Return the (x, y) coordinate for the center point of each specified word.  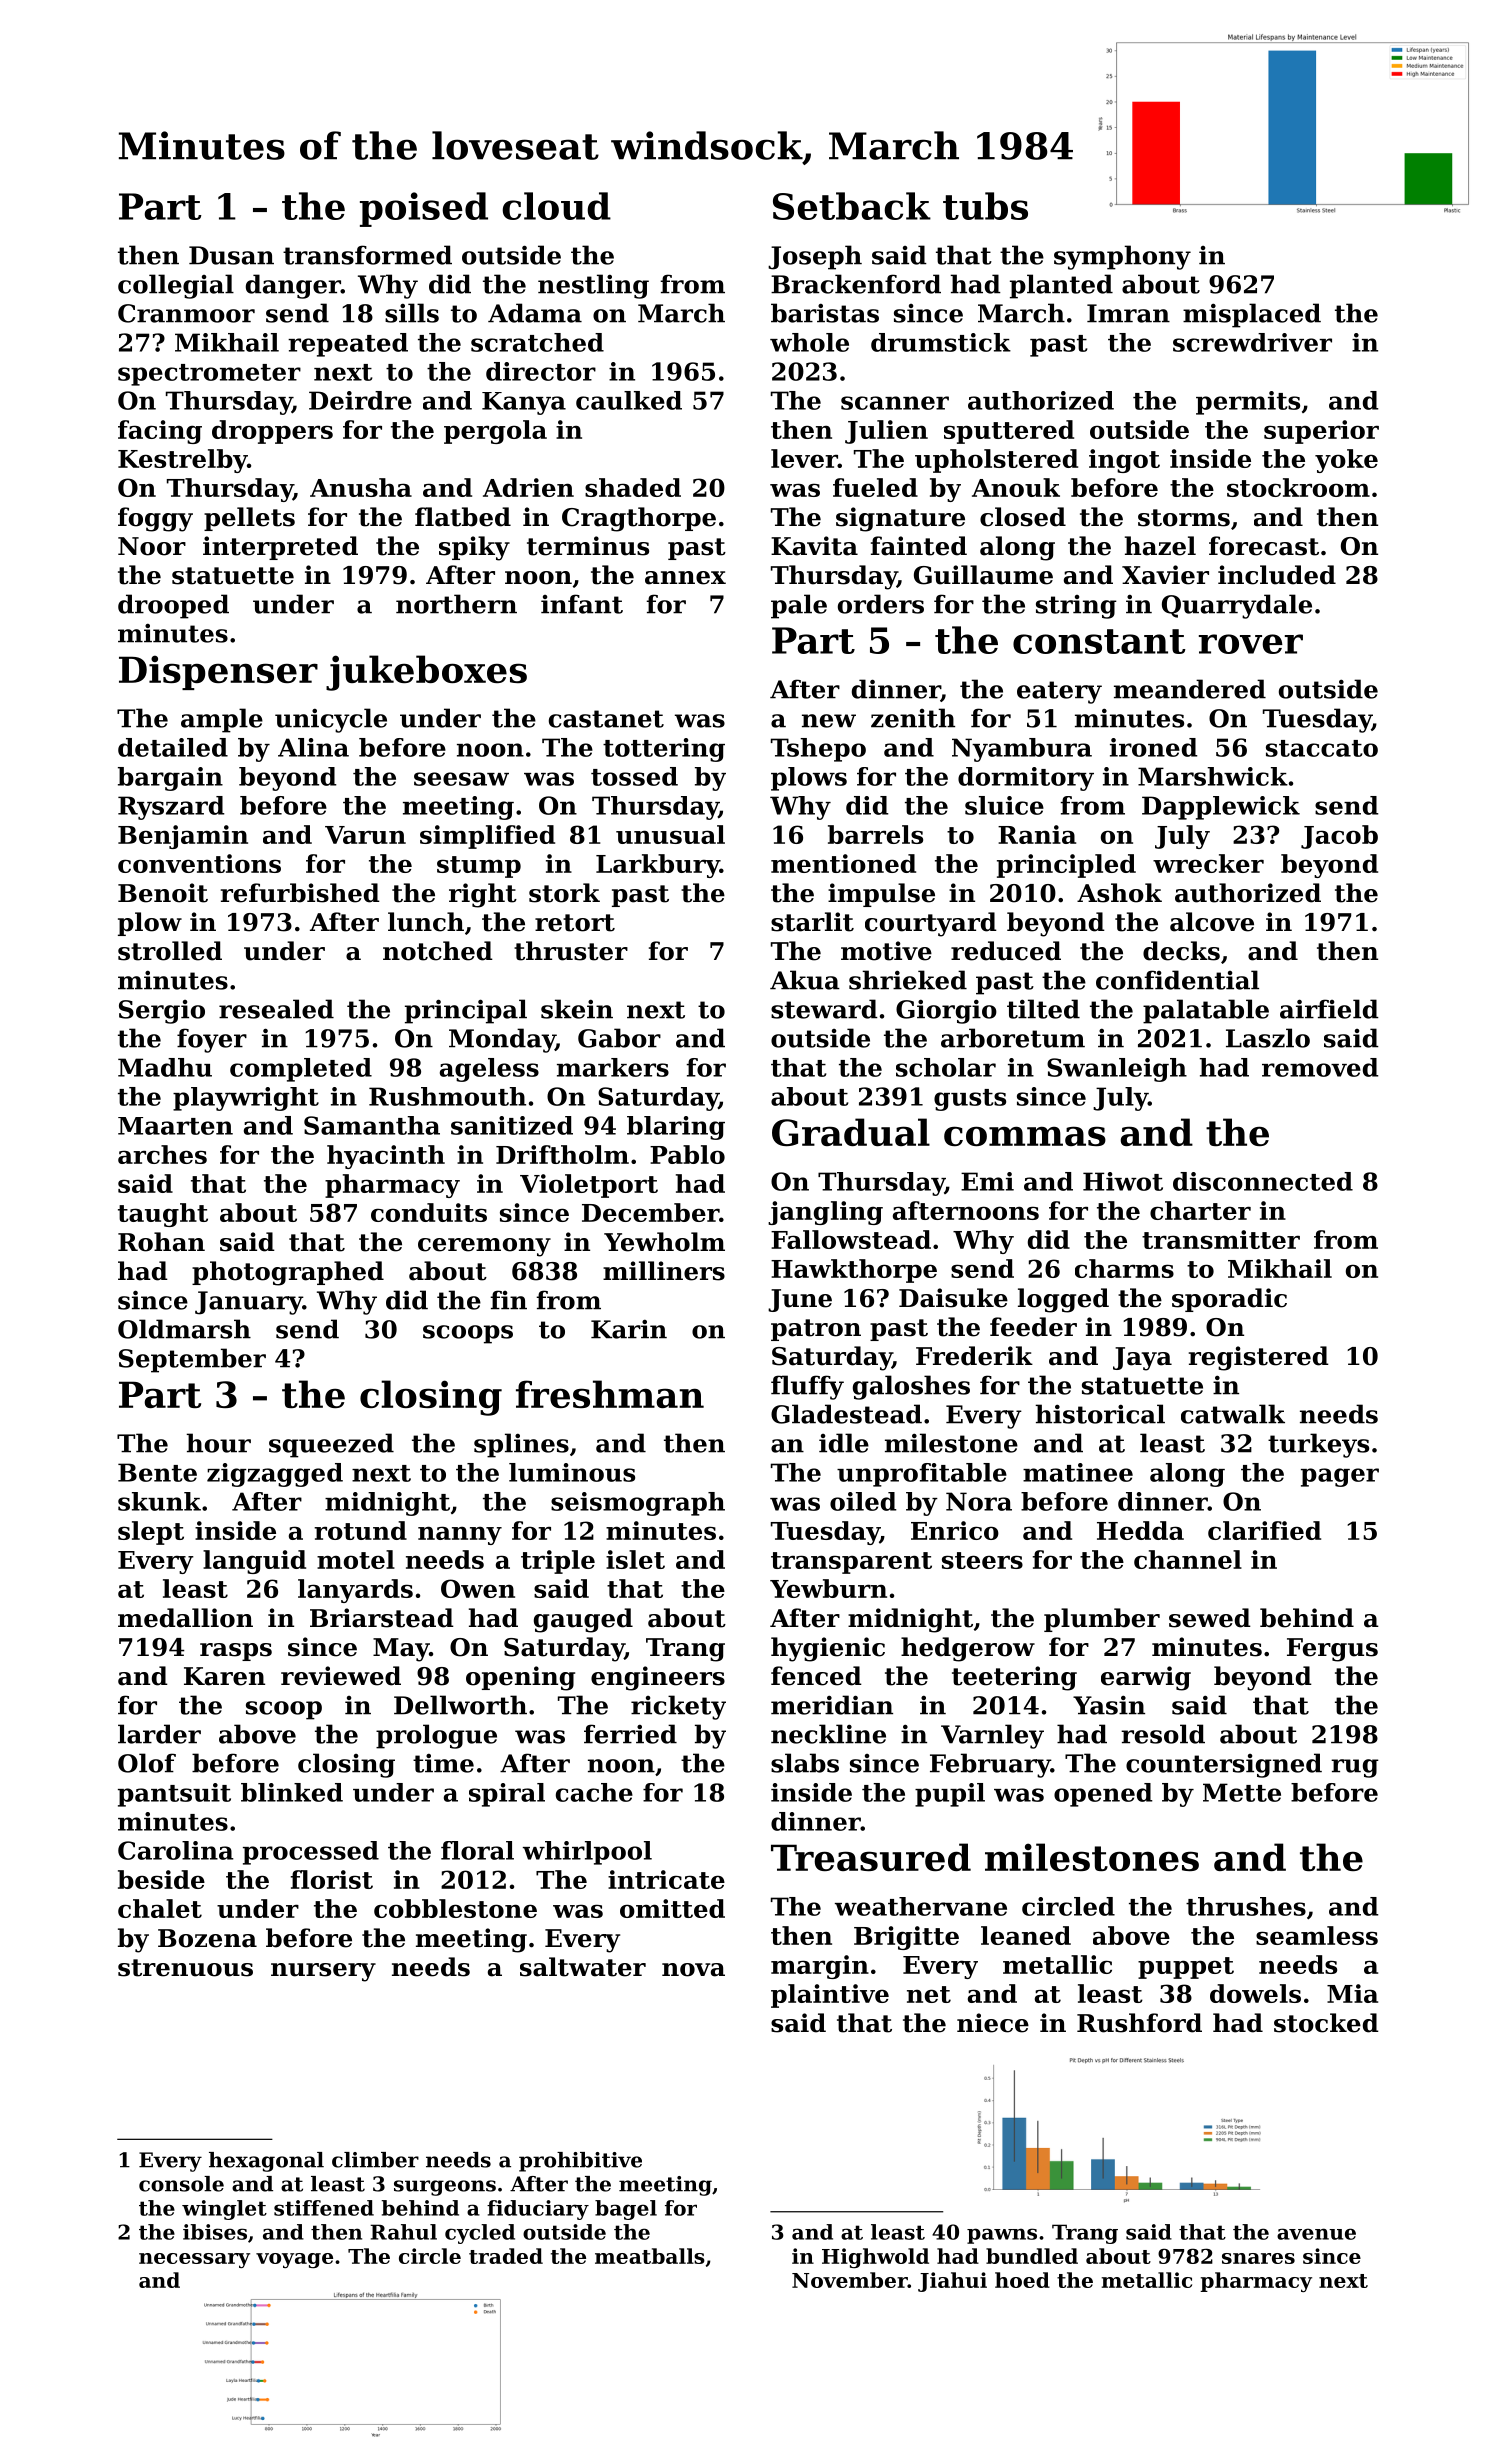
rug (1355, 1768)
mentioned (843, 863)
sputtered (1009, 432)
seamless (1317, 1935)
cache (594, 1792)
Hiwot (1123, 1181)
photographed (288, 1273)
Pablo (687, 1154)
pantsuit (174, 1795)
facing (160, 432)
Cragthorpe (639, 519)
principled (1066, 866)
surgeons (445, 2188)
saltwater (583, 1967)
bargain (170, 779)
